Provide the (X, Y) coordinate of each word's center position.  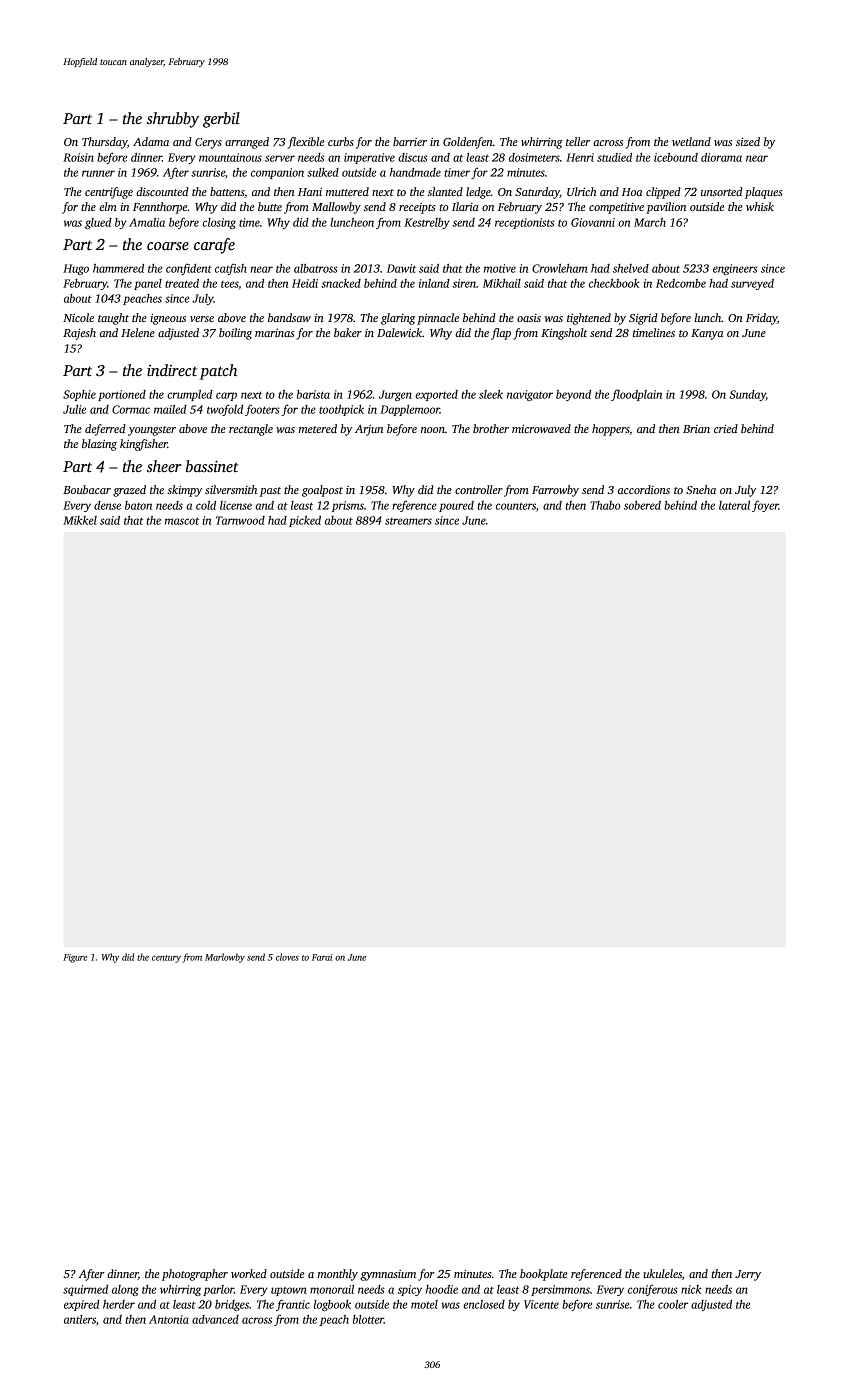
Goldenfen (468, 143)
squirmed (85, 1290)
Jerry (748, 1275)
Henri (580, 157)
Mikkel (80, 520)
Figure (75, 958)
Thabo (605, 505)
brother (491, 428)
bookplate (543, 1275)
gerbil (221, 120)
